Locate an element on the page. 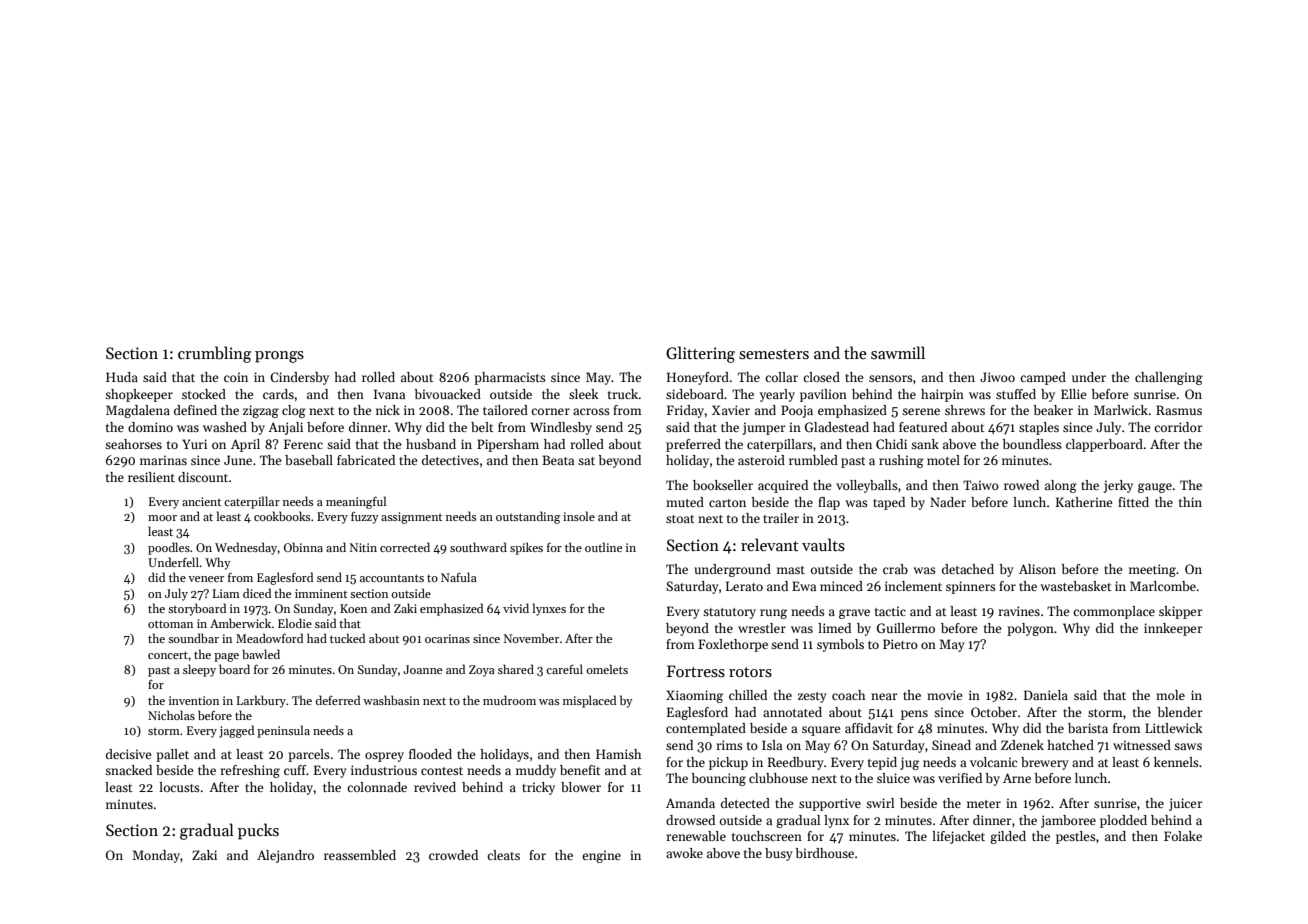 This document has height=924, width=1308. gauge is located at coordinates (1155, 488).
